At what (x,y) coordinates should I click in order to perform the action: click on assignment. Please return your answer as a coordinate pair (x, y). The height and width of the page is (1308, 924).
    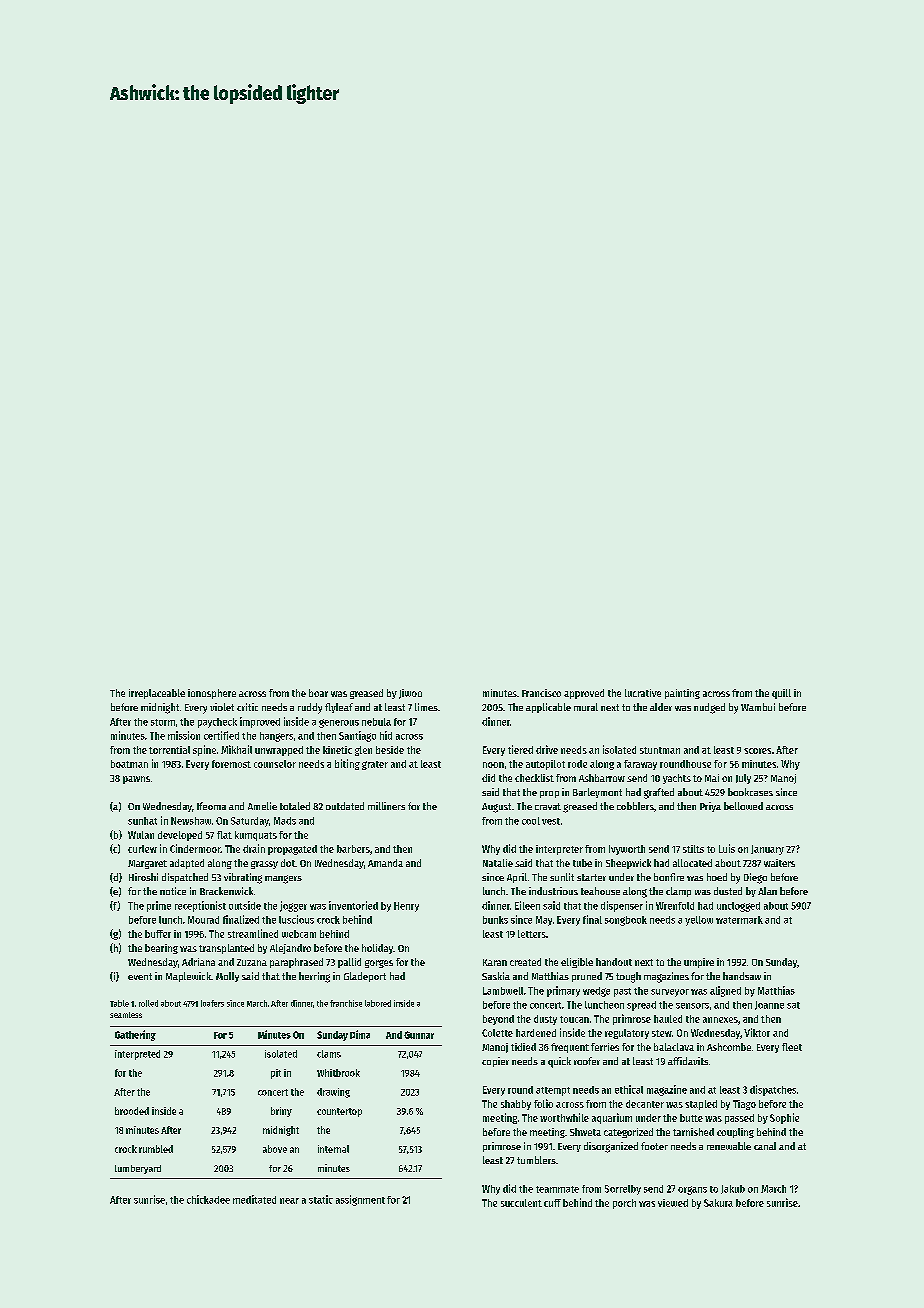
    Looking at the image, I should click on (360, 1200).
